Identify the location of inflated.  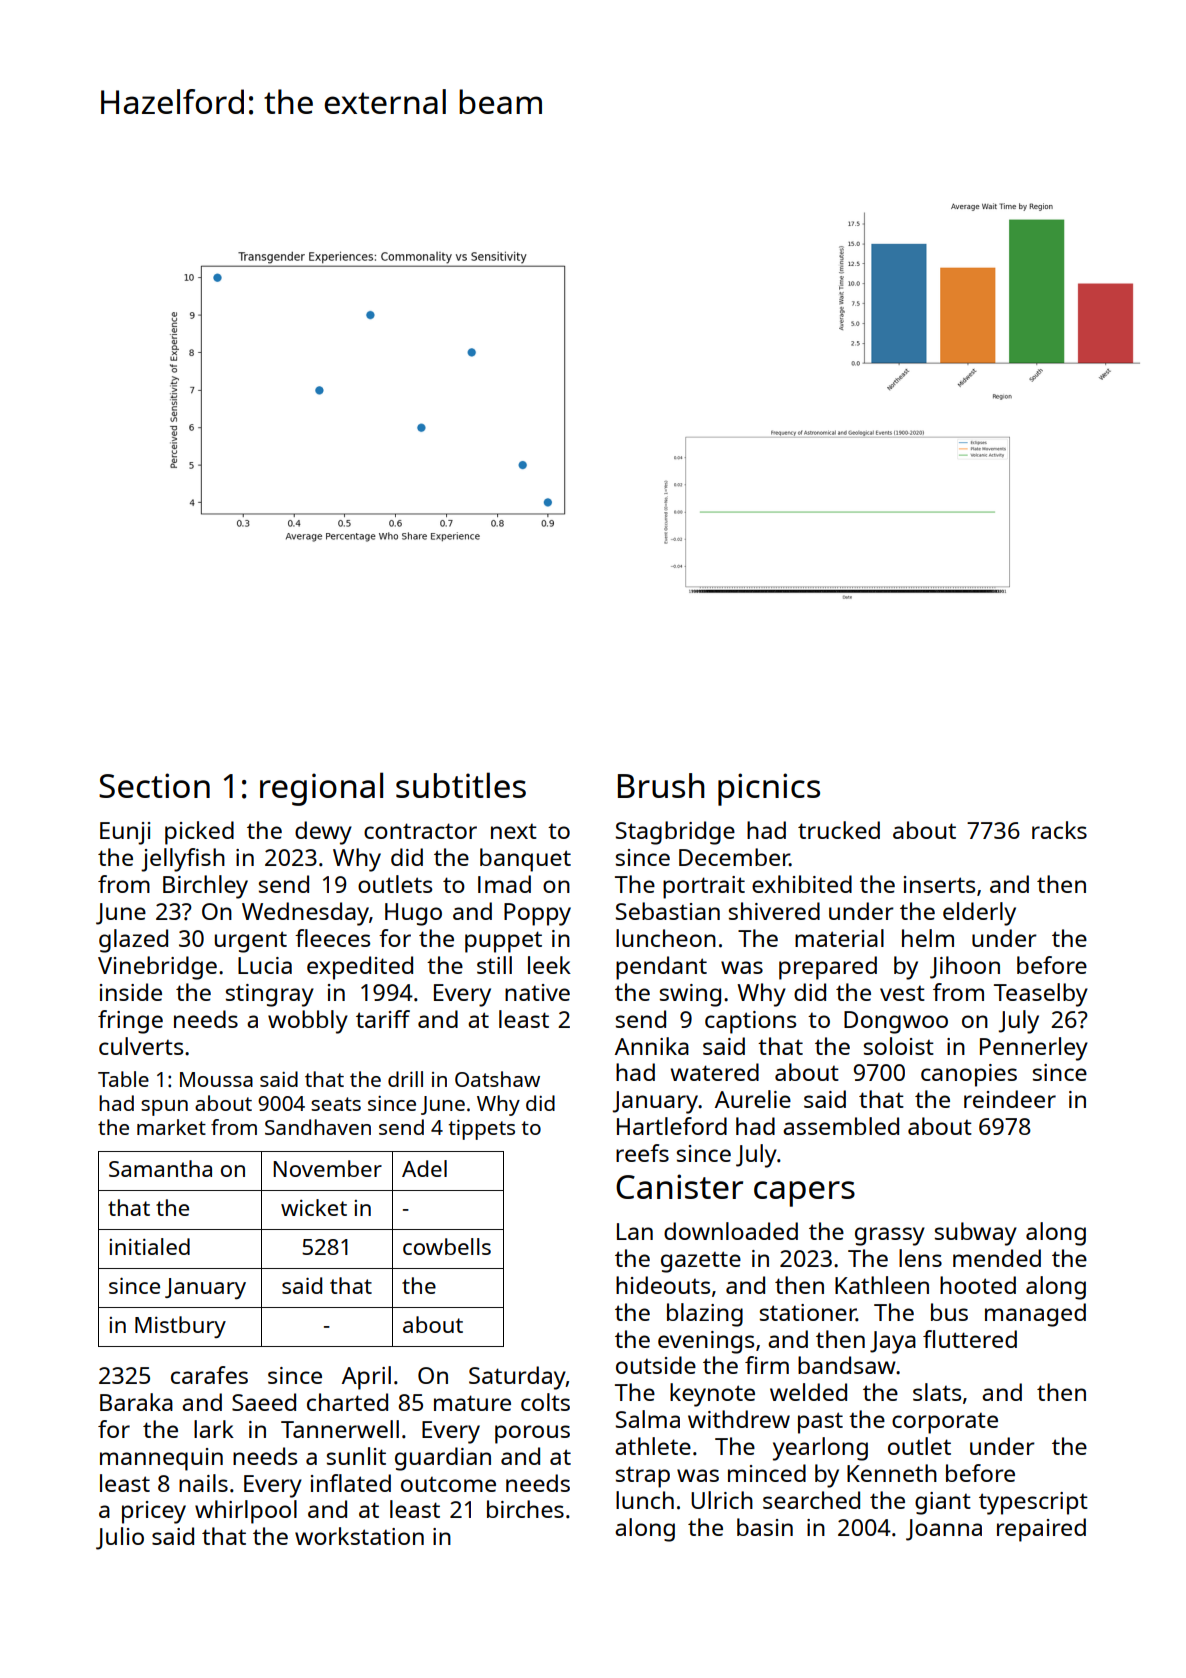
(351, 1483).
